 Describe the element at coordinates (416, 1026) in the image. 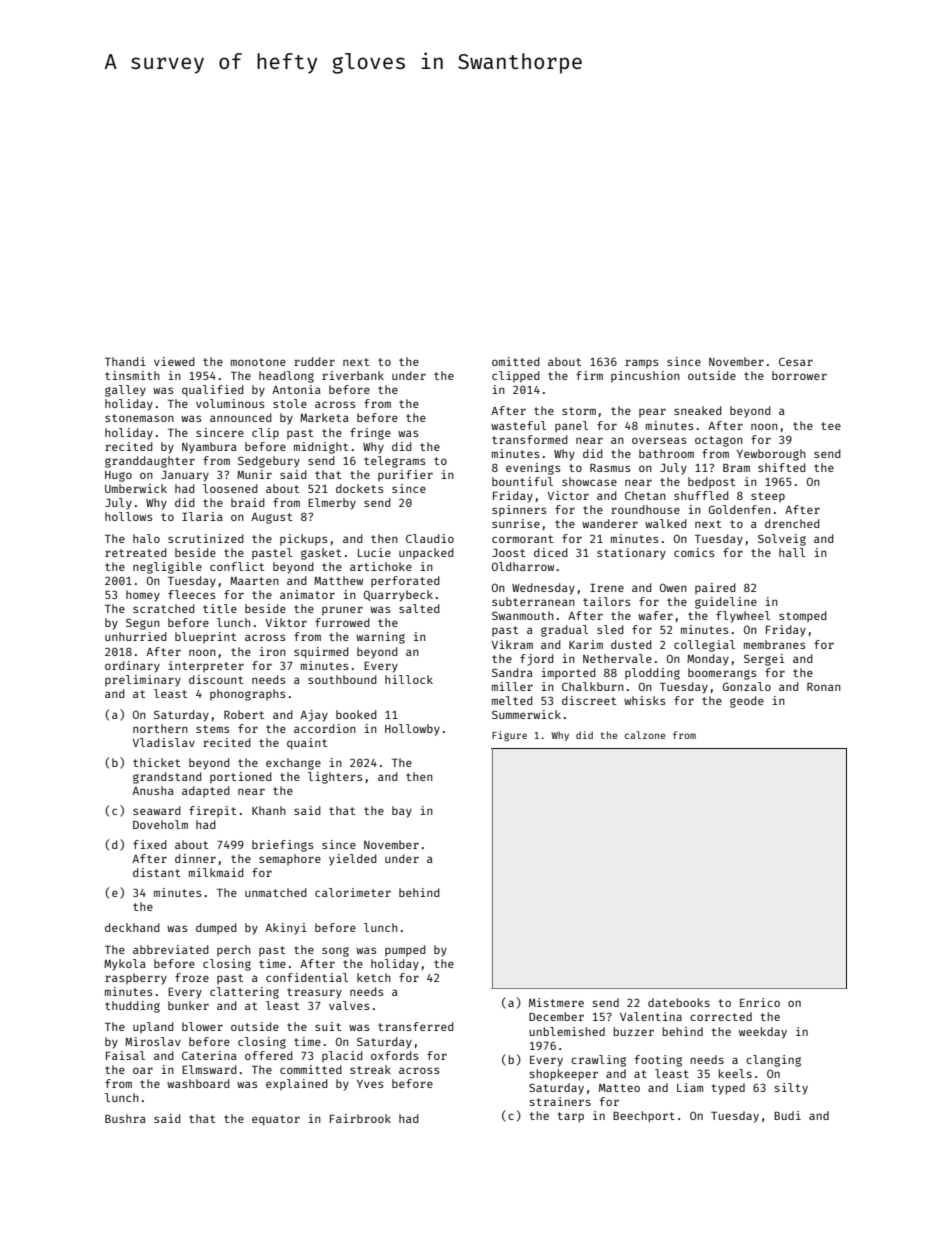

I see `transferred` at that location.
